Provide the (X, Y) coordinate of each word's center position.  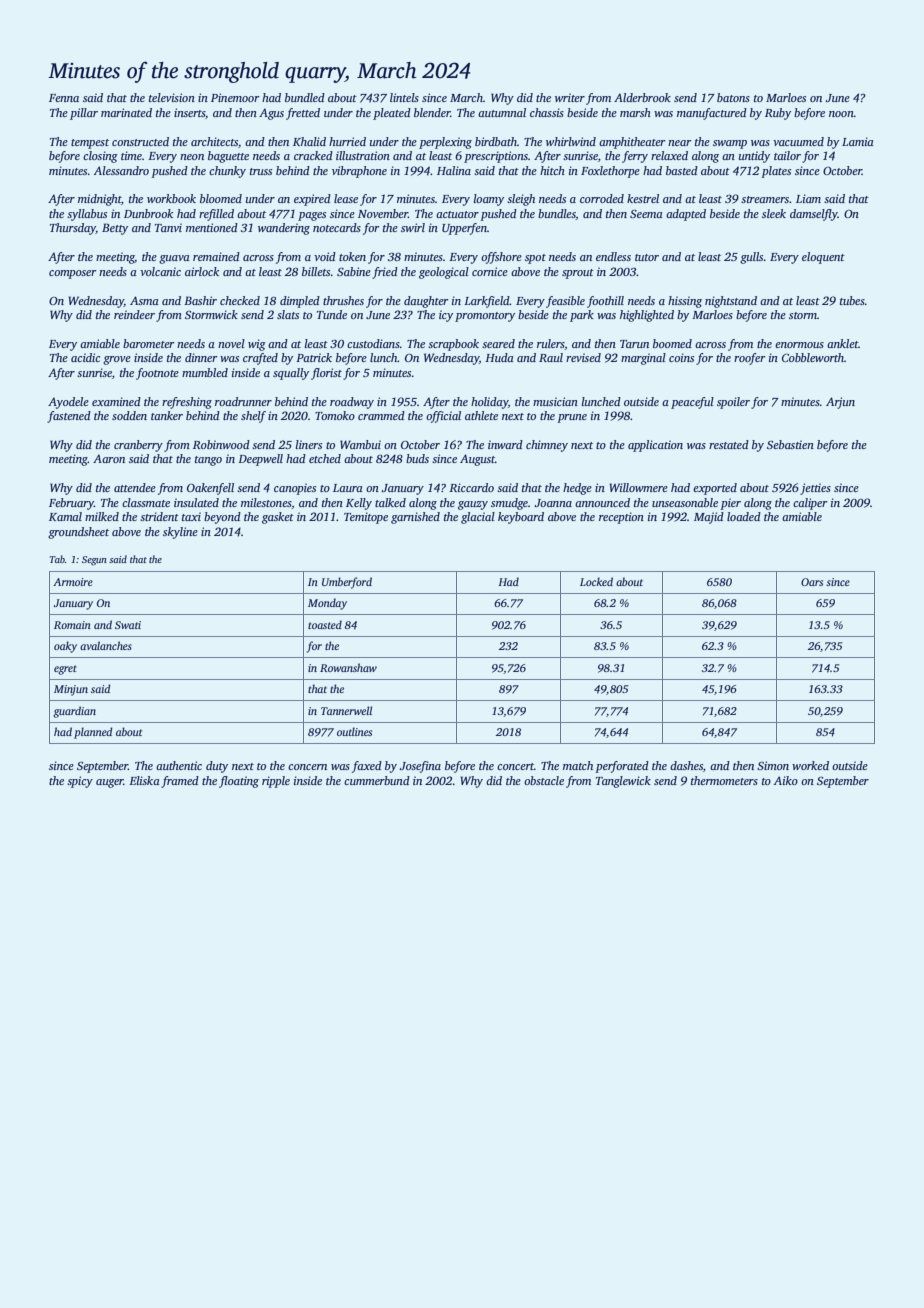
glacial (478, 518)
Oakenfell (210, 489)
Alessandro (121, 170)
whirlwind (571, 141)
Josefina (420, 767)
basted (682, 170)
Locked (596, 581)
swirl (413, 227)
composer (72, 274)
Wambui (360, 444)
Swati (128, 625)
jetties (815, 489)
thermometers (724, 780)
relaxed (669, 155)
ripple (276, 782)
